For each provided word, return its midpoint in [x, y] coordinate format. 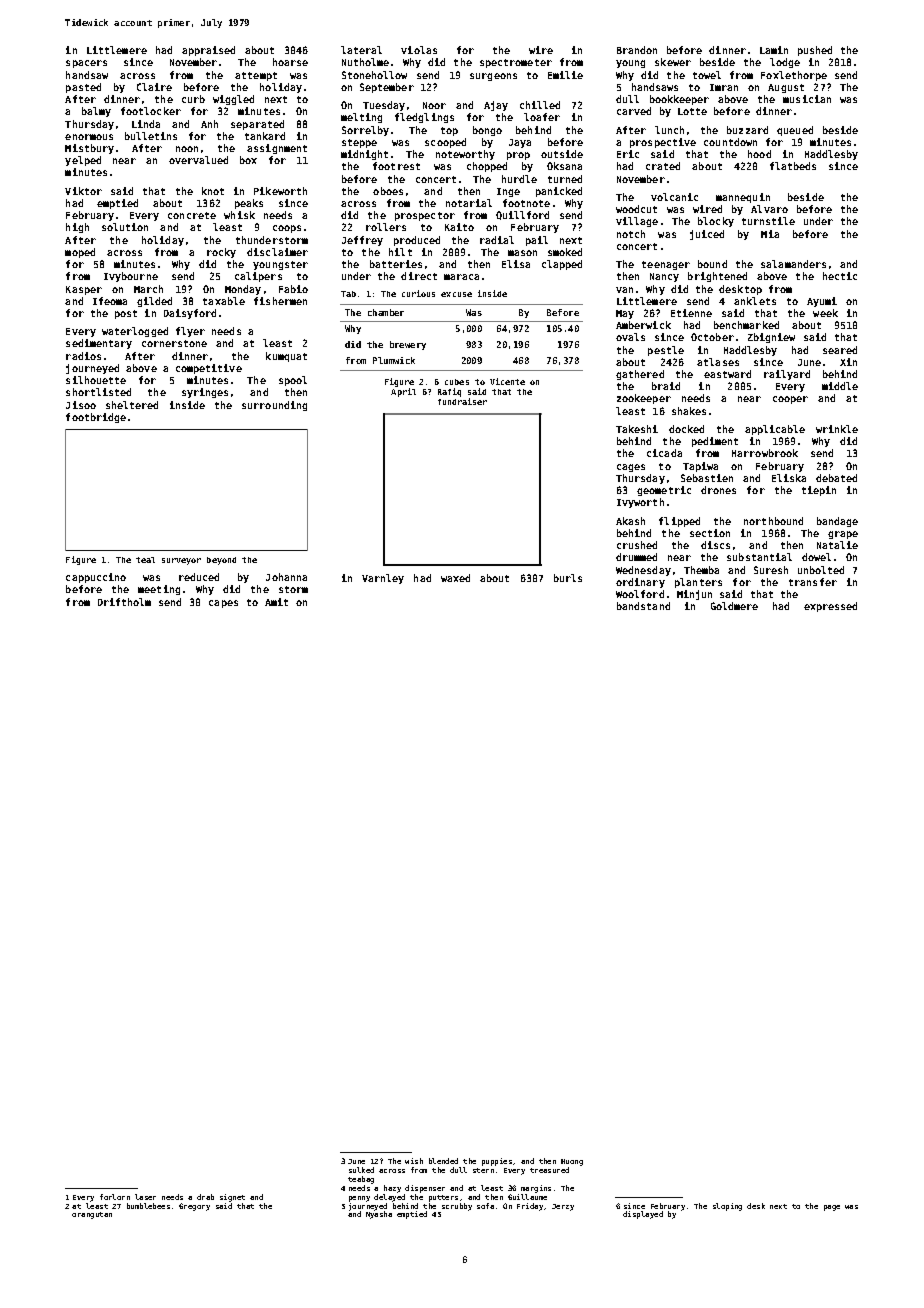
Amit [276, 602]
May [625, 314]
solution [125, 227]
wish [414, 1161]
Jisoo [81, 405]
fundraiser [462, 401]
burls [568, 578]
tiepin [819, 491]
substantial [759, 557]
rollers [386, 227]
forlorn [115, 1197]
